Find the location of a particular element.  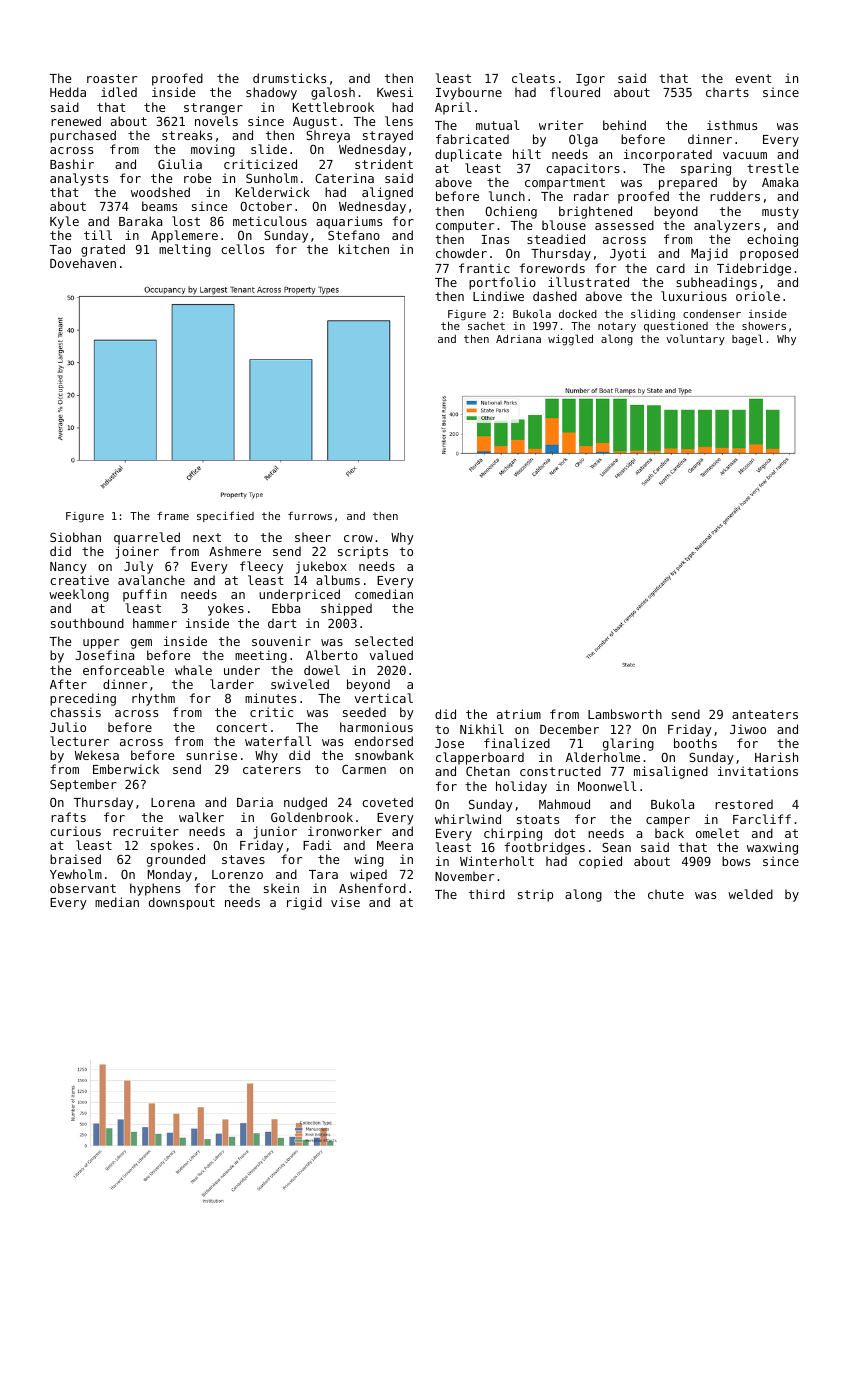

streaks is located at coordinates (187, 135).
